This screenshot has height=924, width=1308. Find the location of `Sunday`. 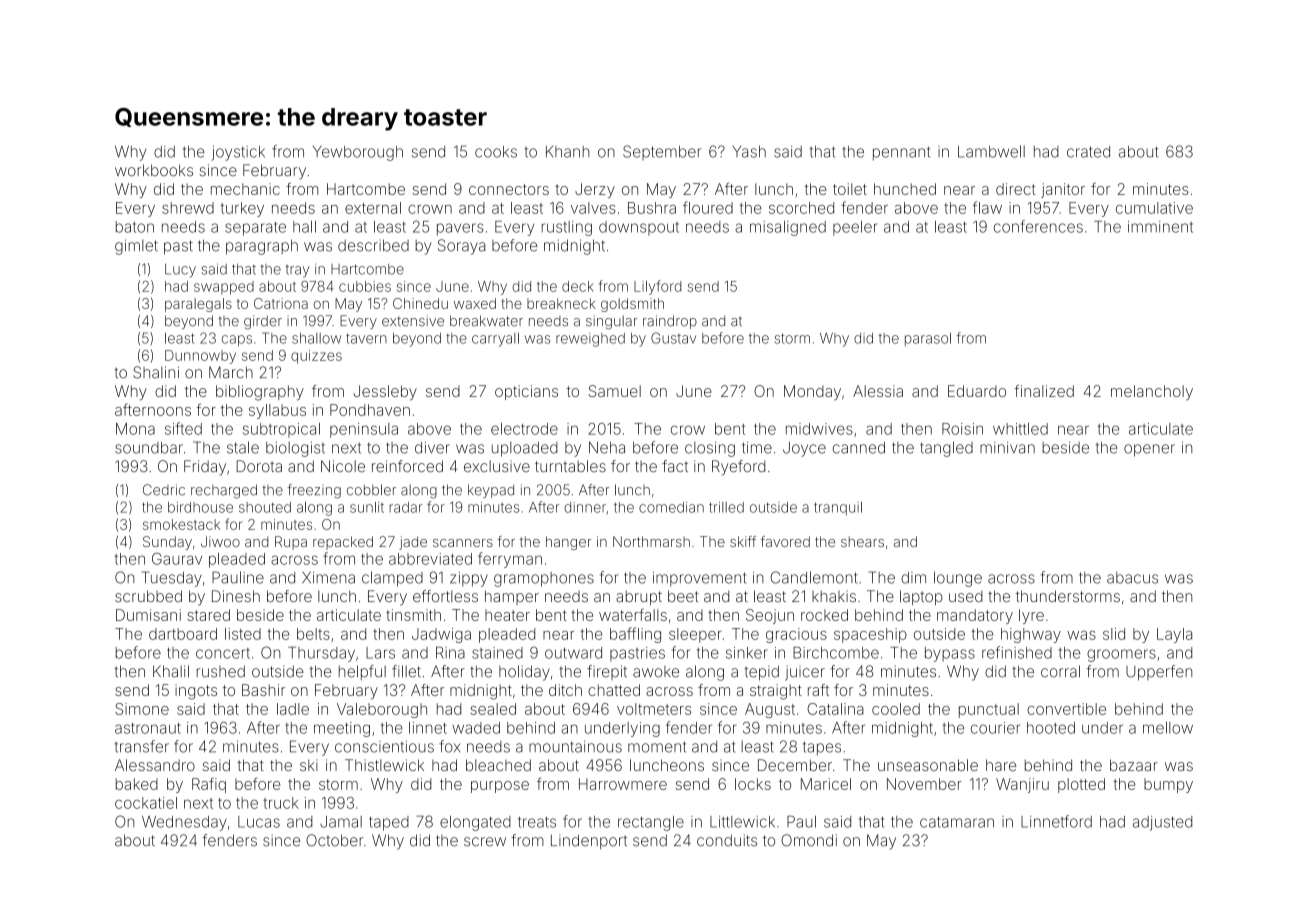

Sunday is located at coordinates (167, 543).
